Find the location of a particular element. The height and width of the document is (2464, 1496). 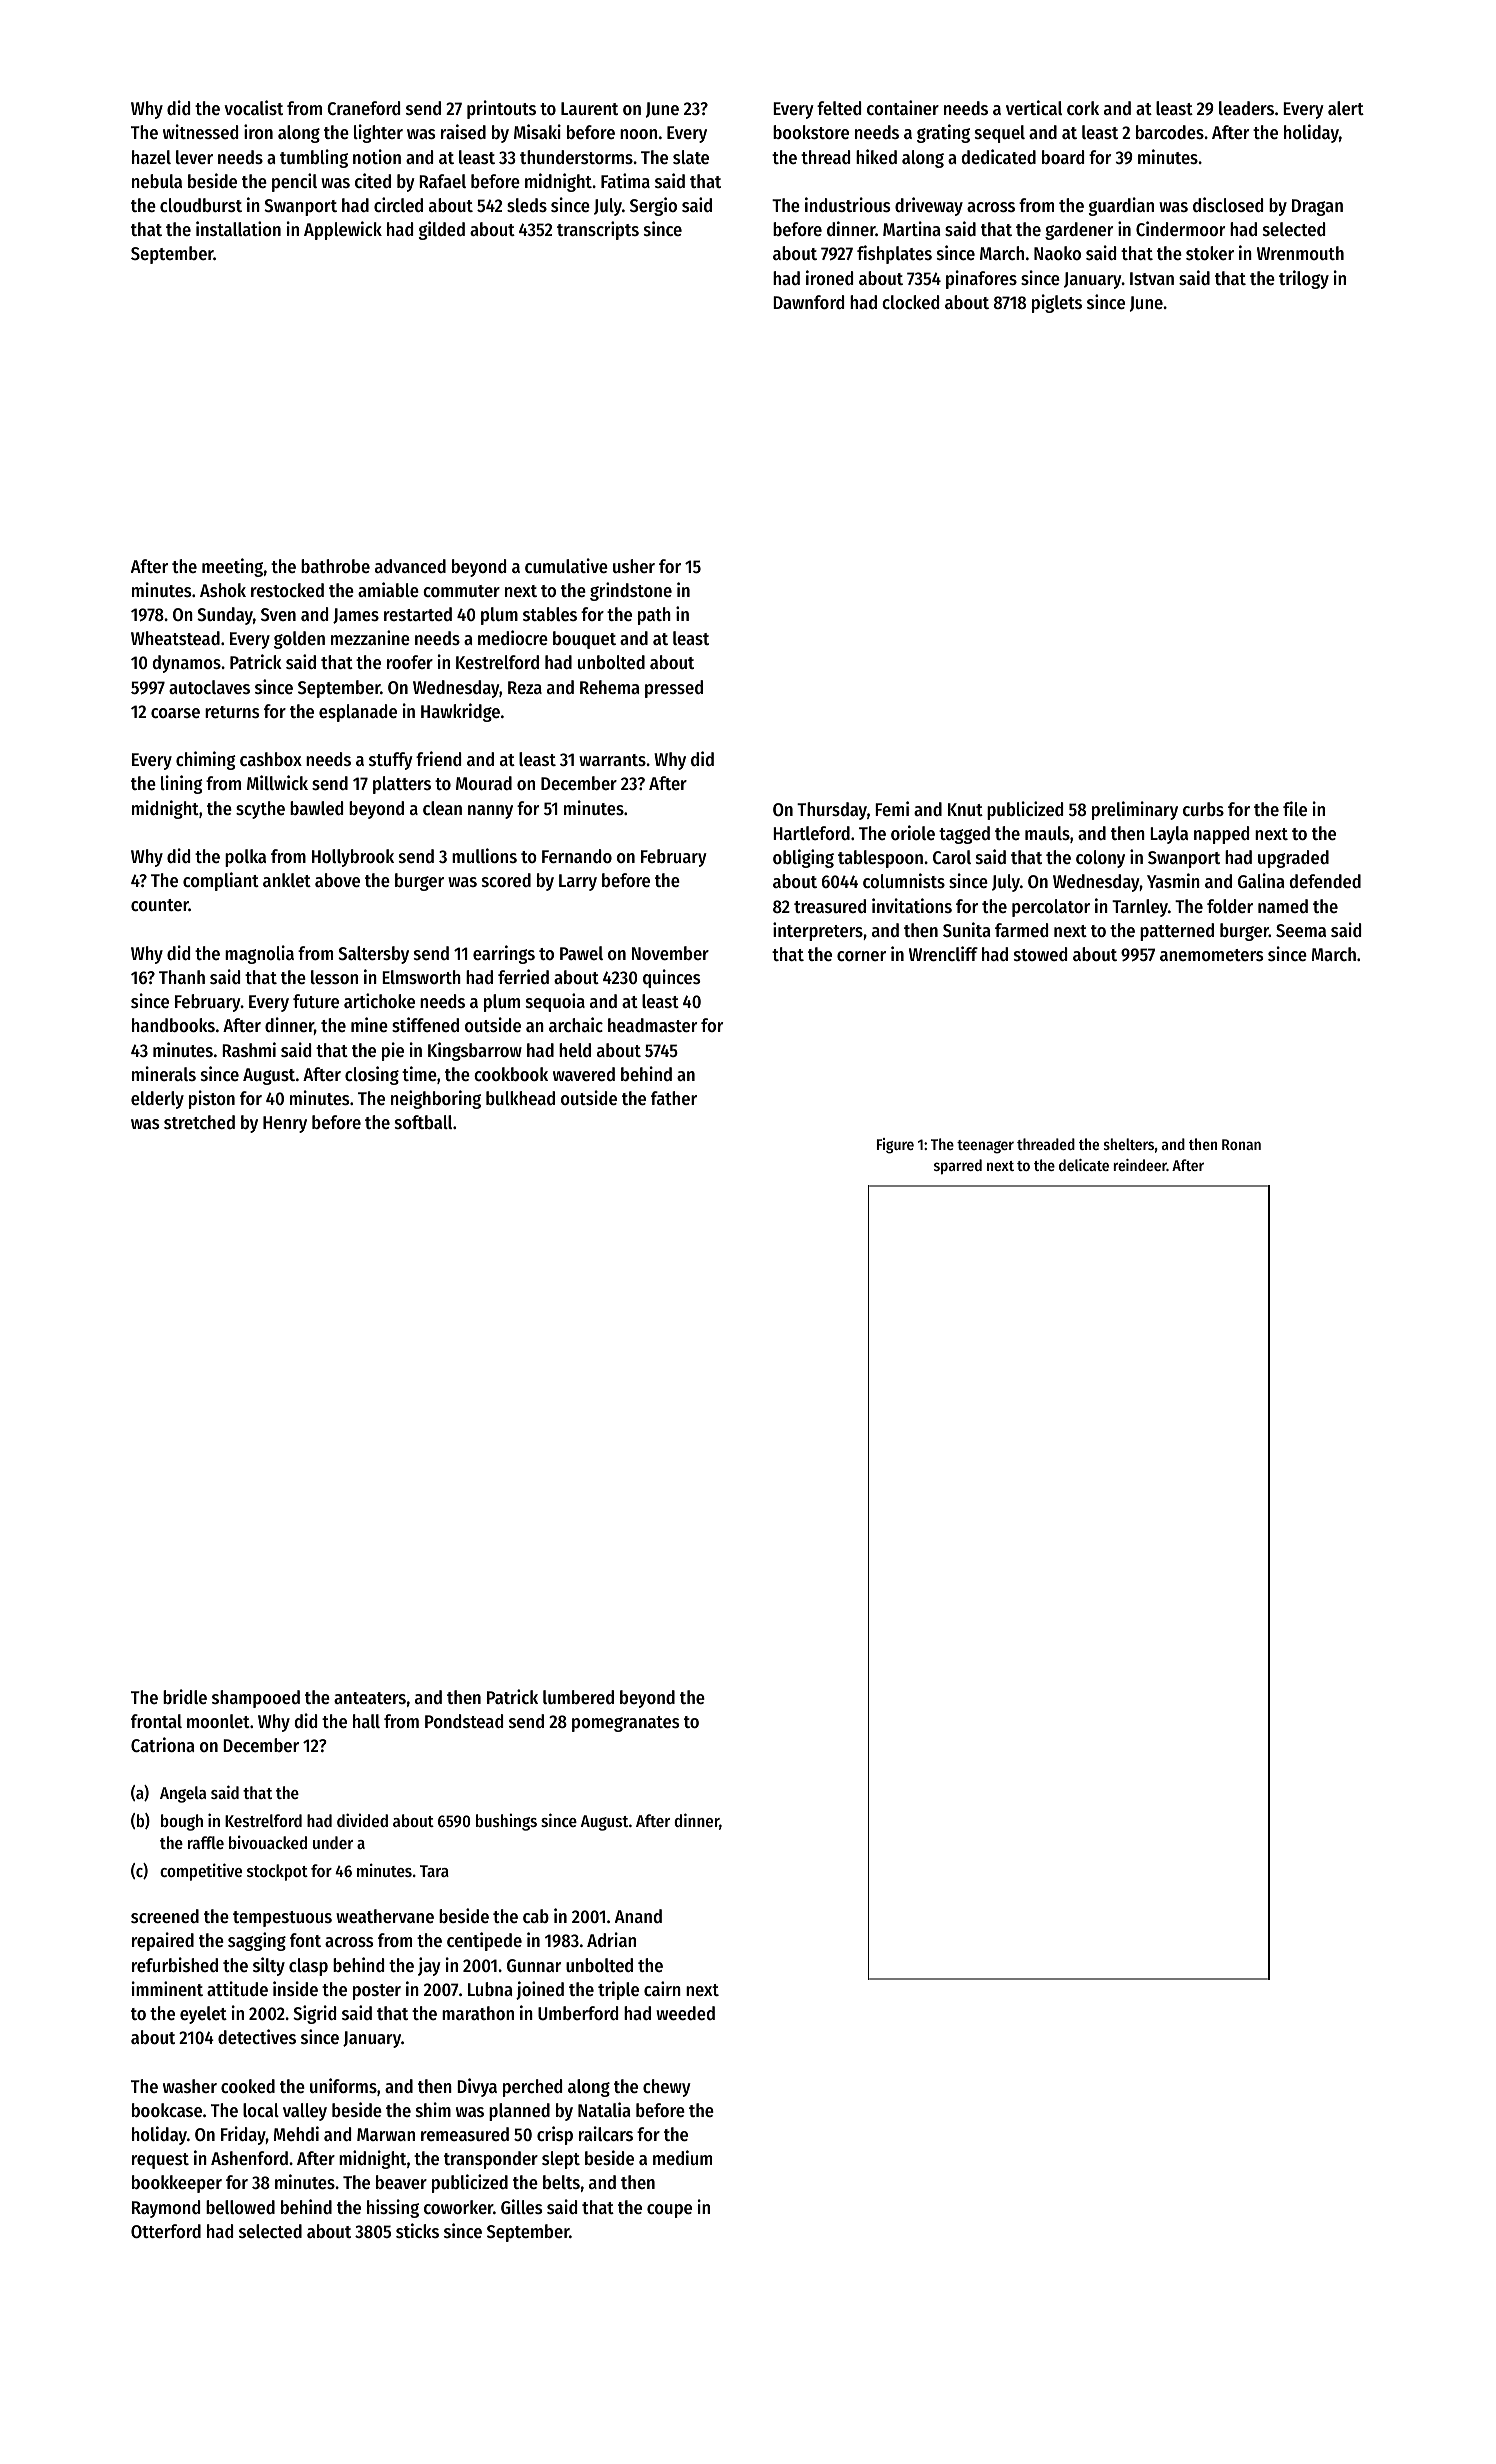

pomegranates is located at coordinates (625, 1724).
